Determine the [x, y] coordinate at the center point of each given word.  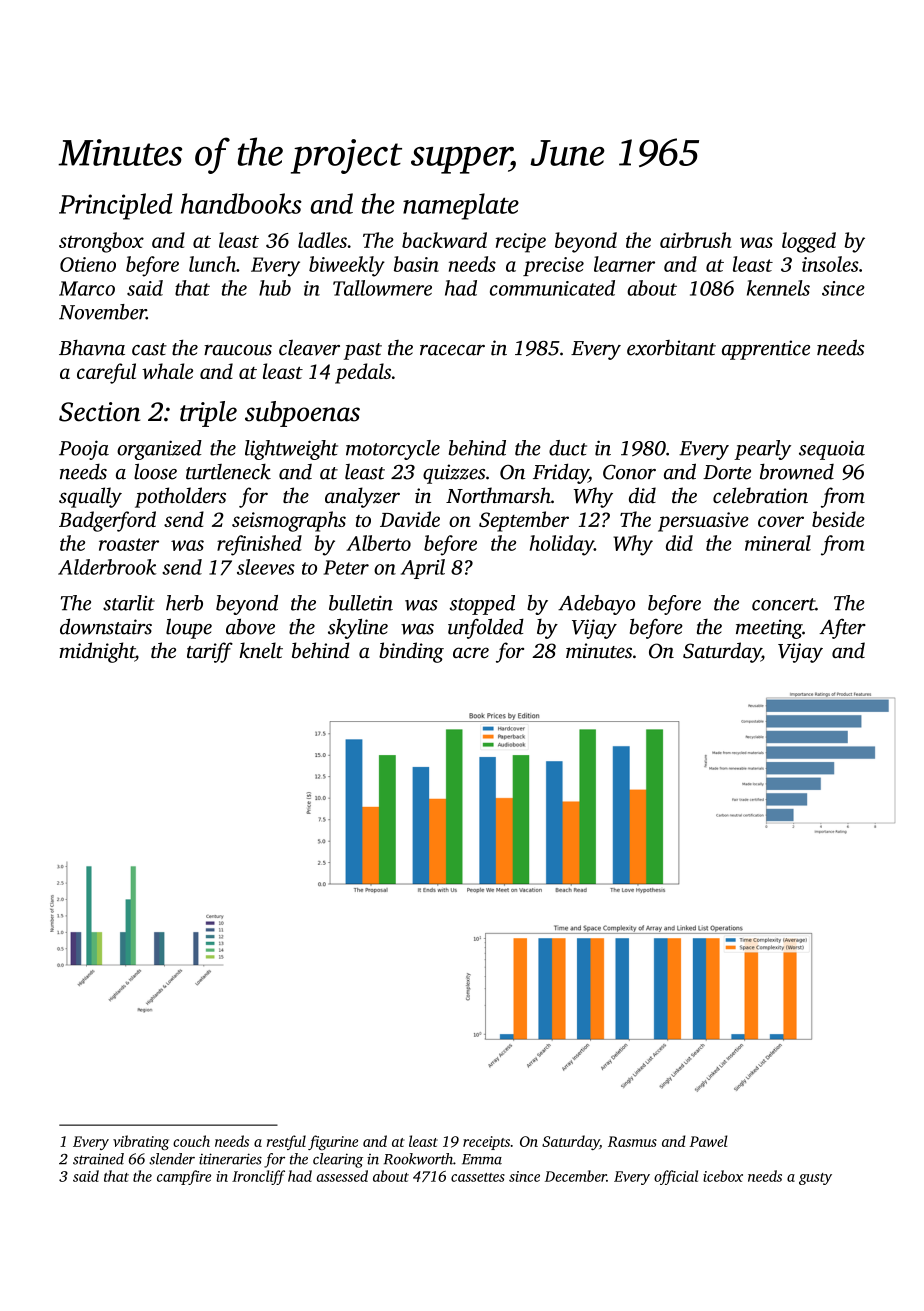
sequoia [832, 450]
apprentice [766, 350]
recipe [521, 243]
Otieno [88, 264]
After [842, 628]
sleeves [266, 567]
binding [411, 652]
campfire [184, 1177]
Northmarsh [498, 495]
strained [98, 1159]
